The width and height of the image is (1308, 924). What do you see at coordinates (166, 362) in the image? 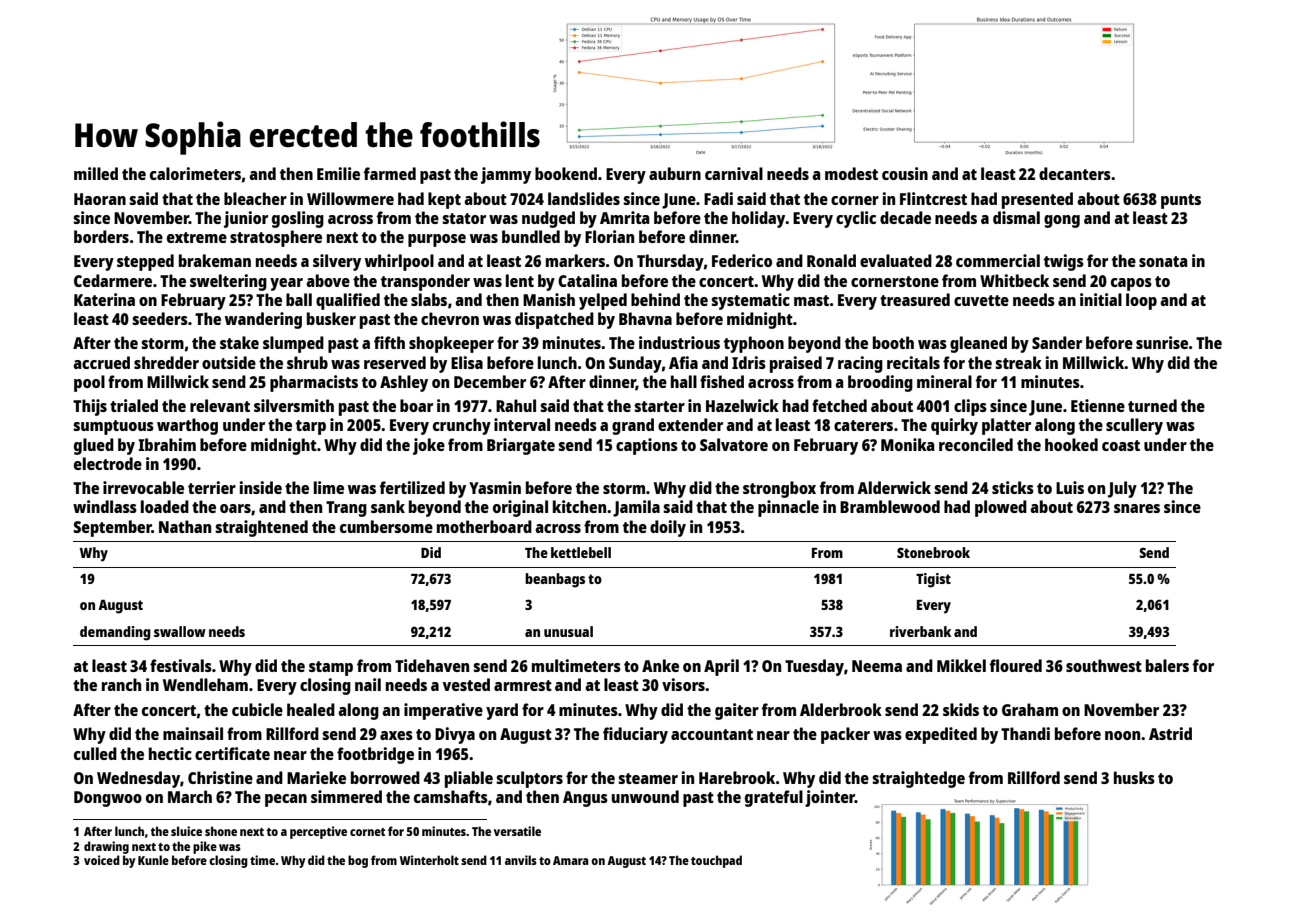
I see `shredder` at bounding box center [166, 362].
